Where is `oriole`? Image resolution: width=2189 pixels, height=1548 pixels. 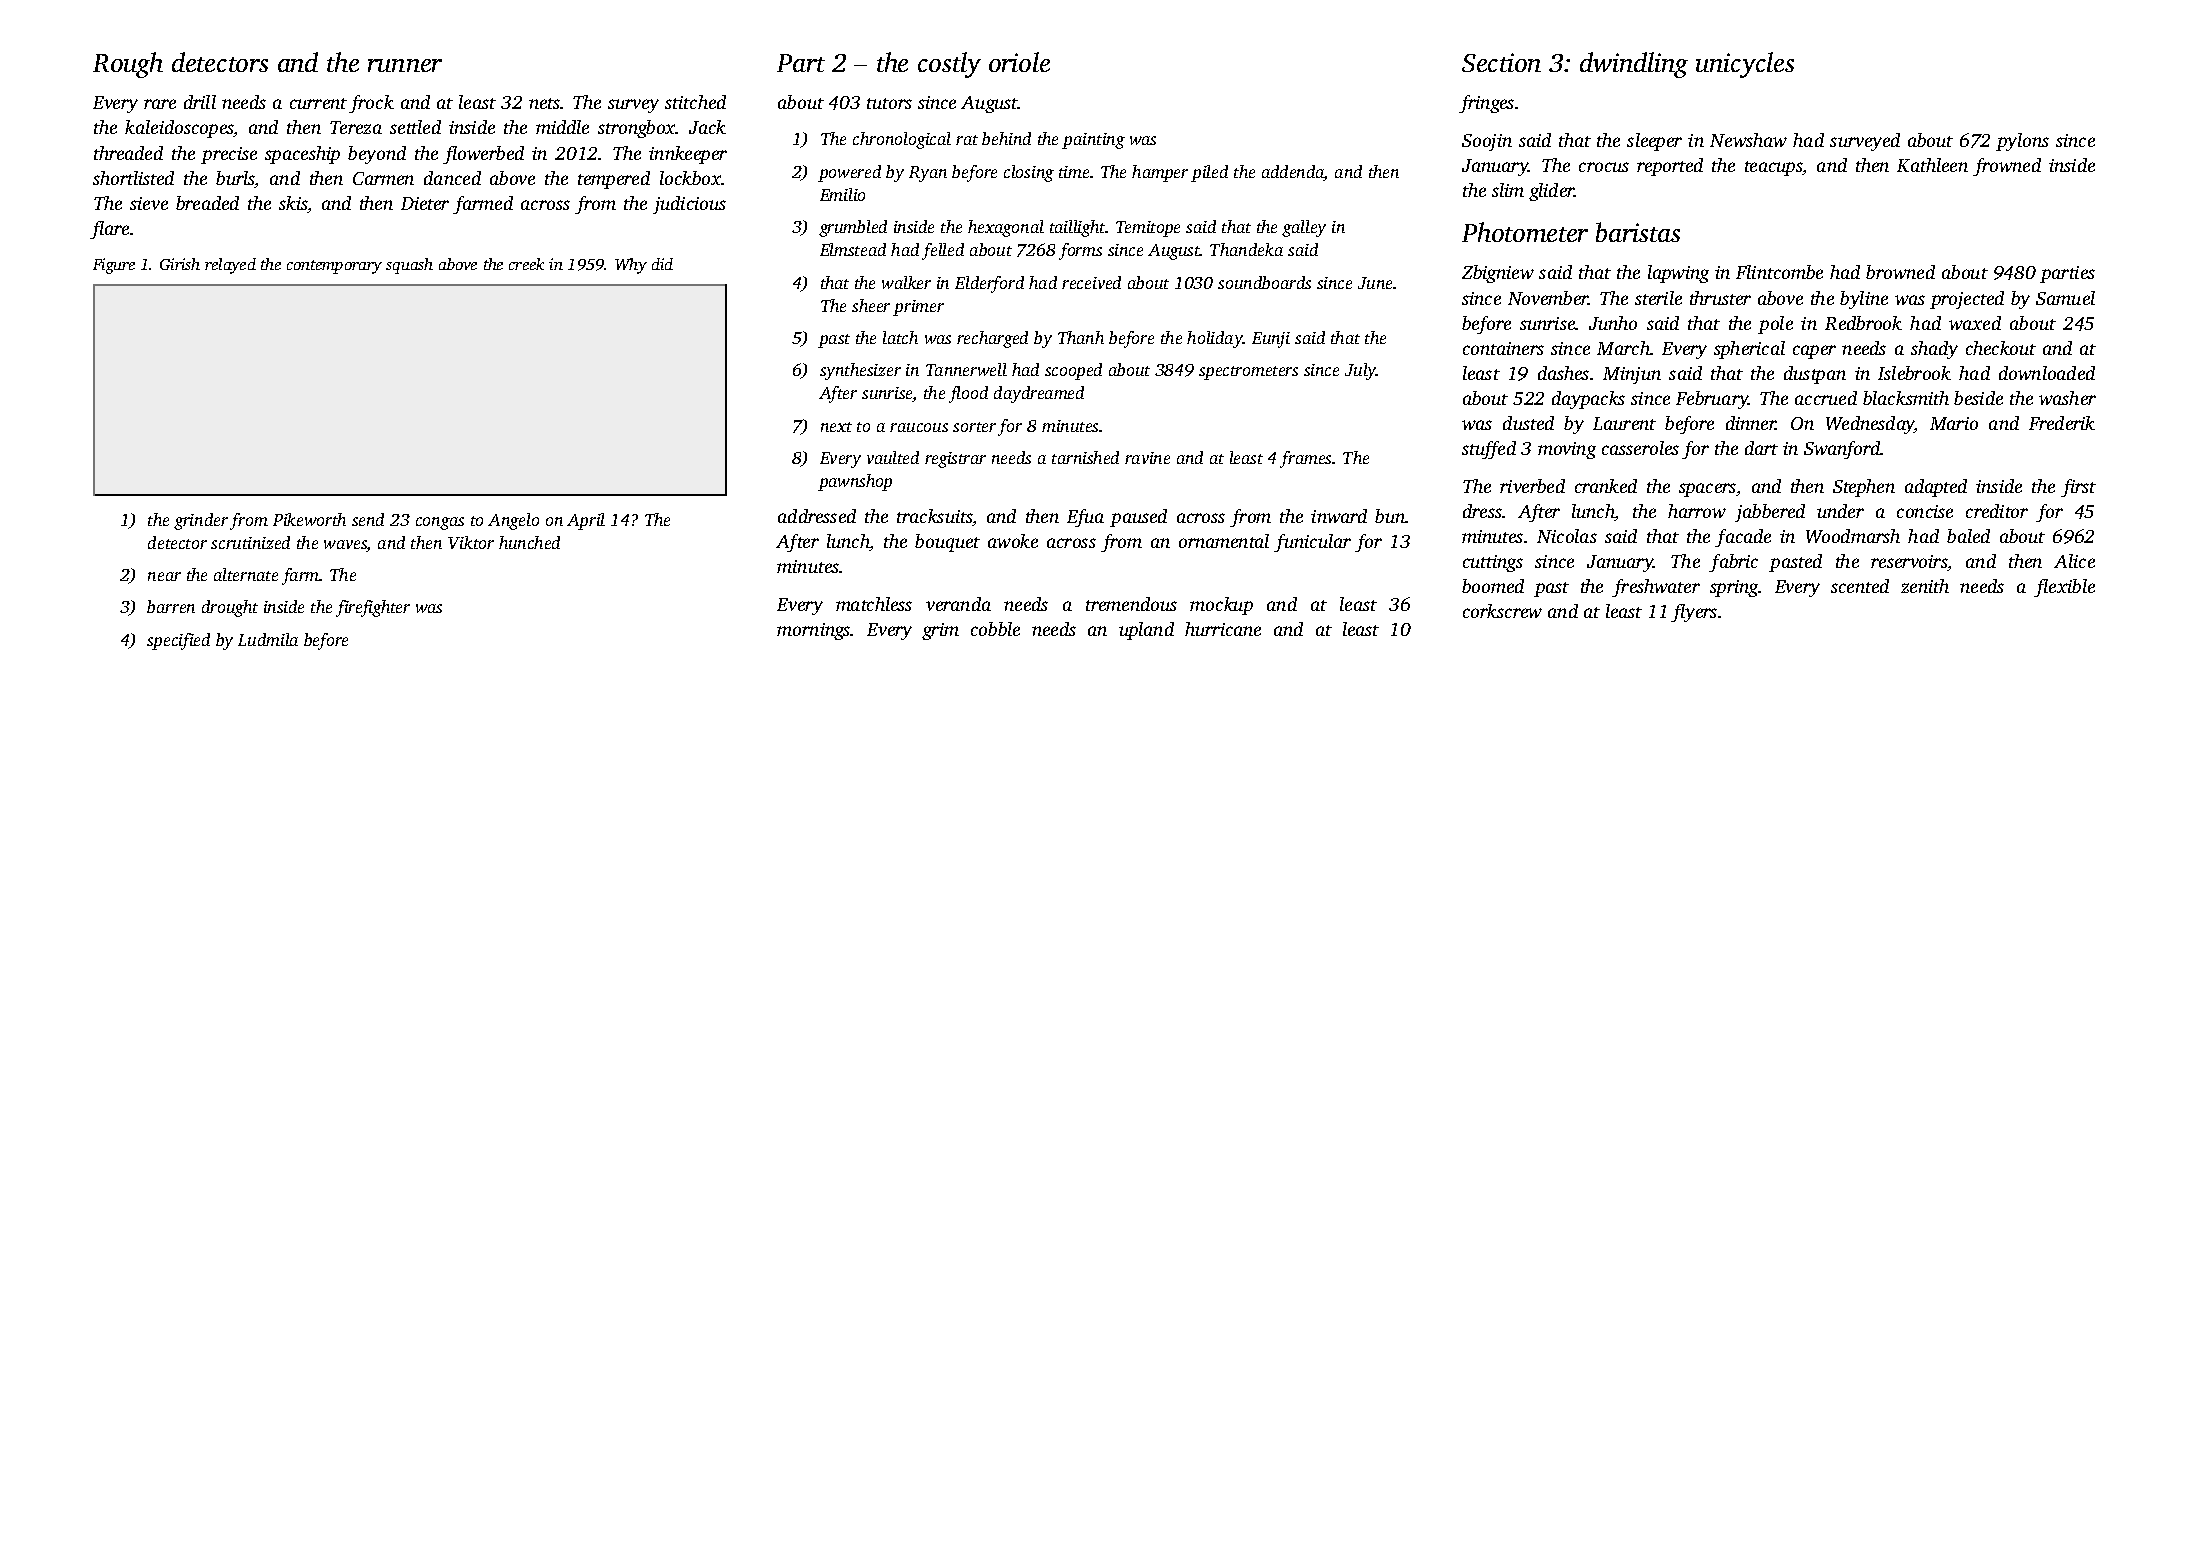
oriole is located at coordinates (1019, 62).
